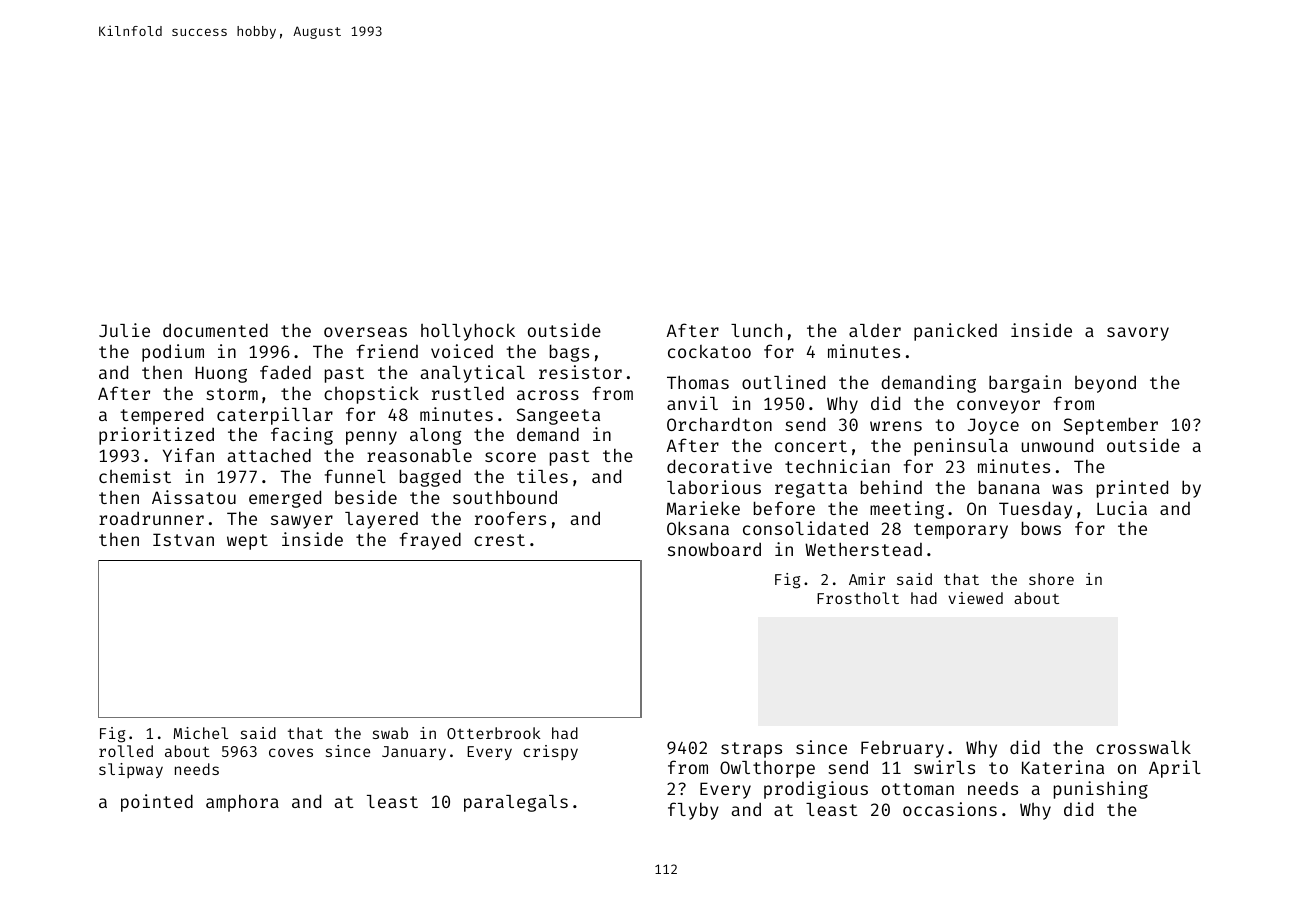 The width and height of the image is (1308, 924). I want to click on Michel, so click(200, 733).
